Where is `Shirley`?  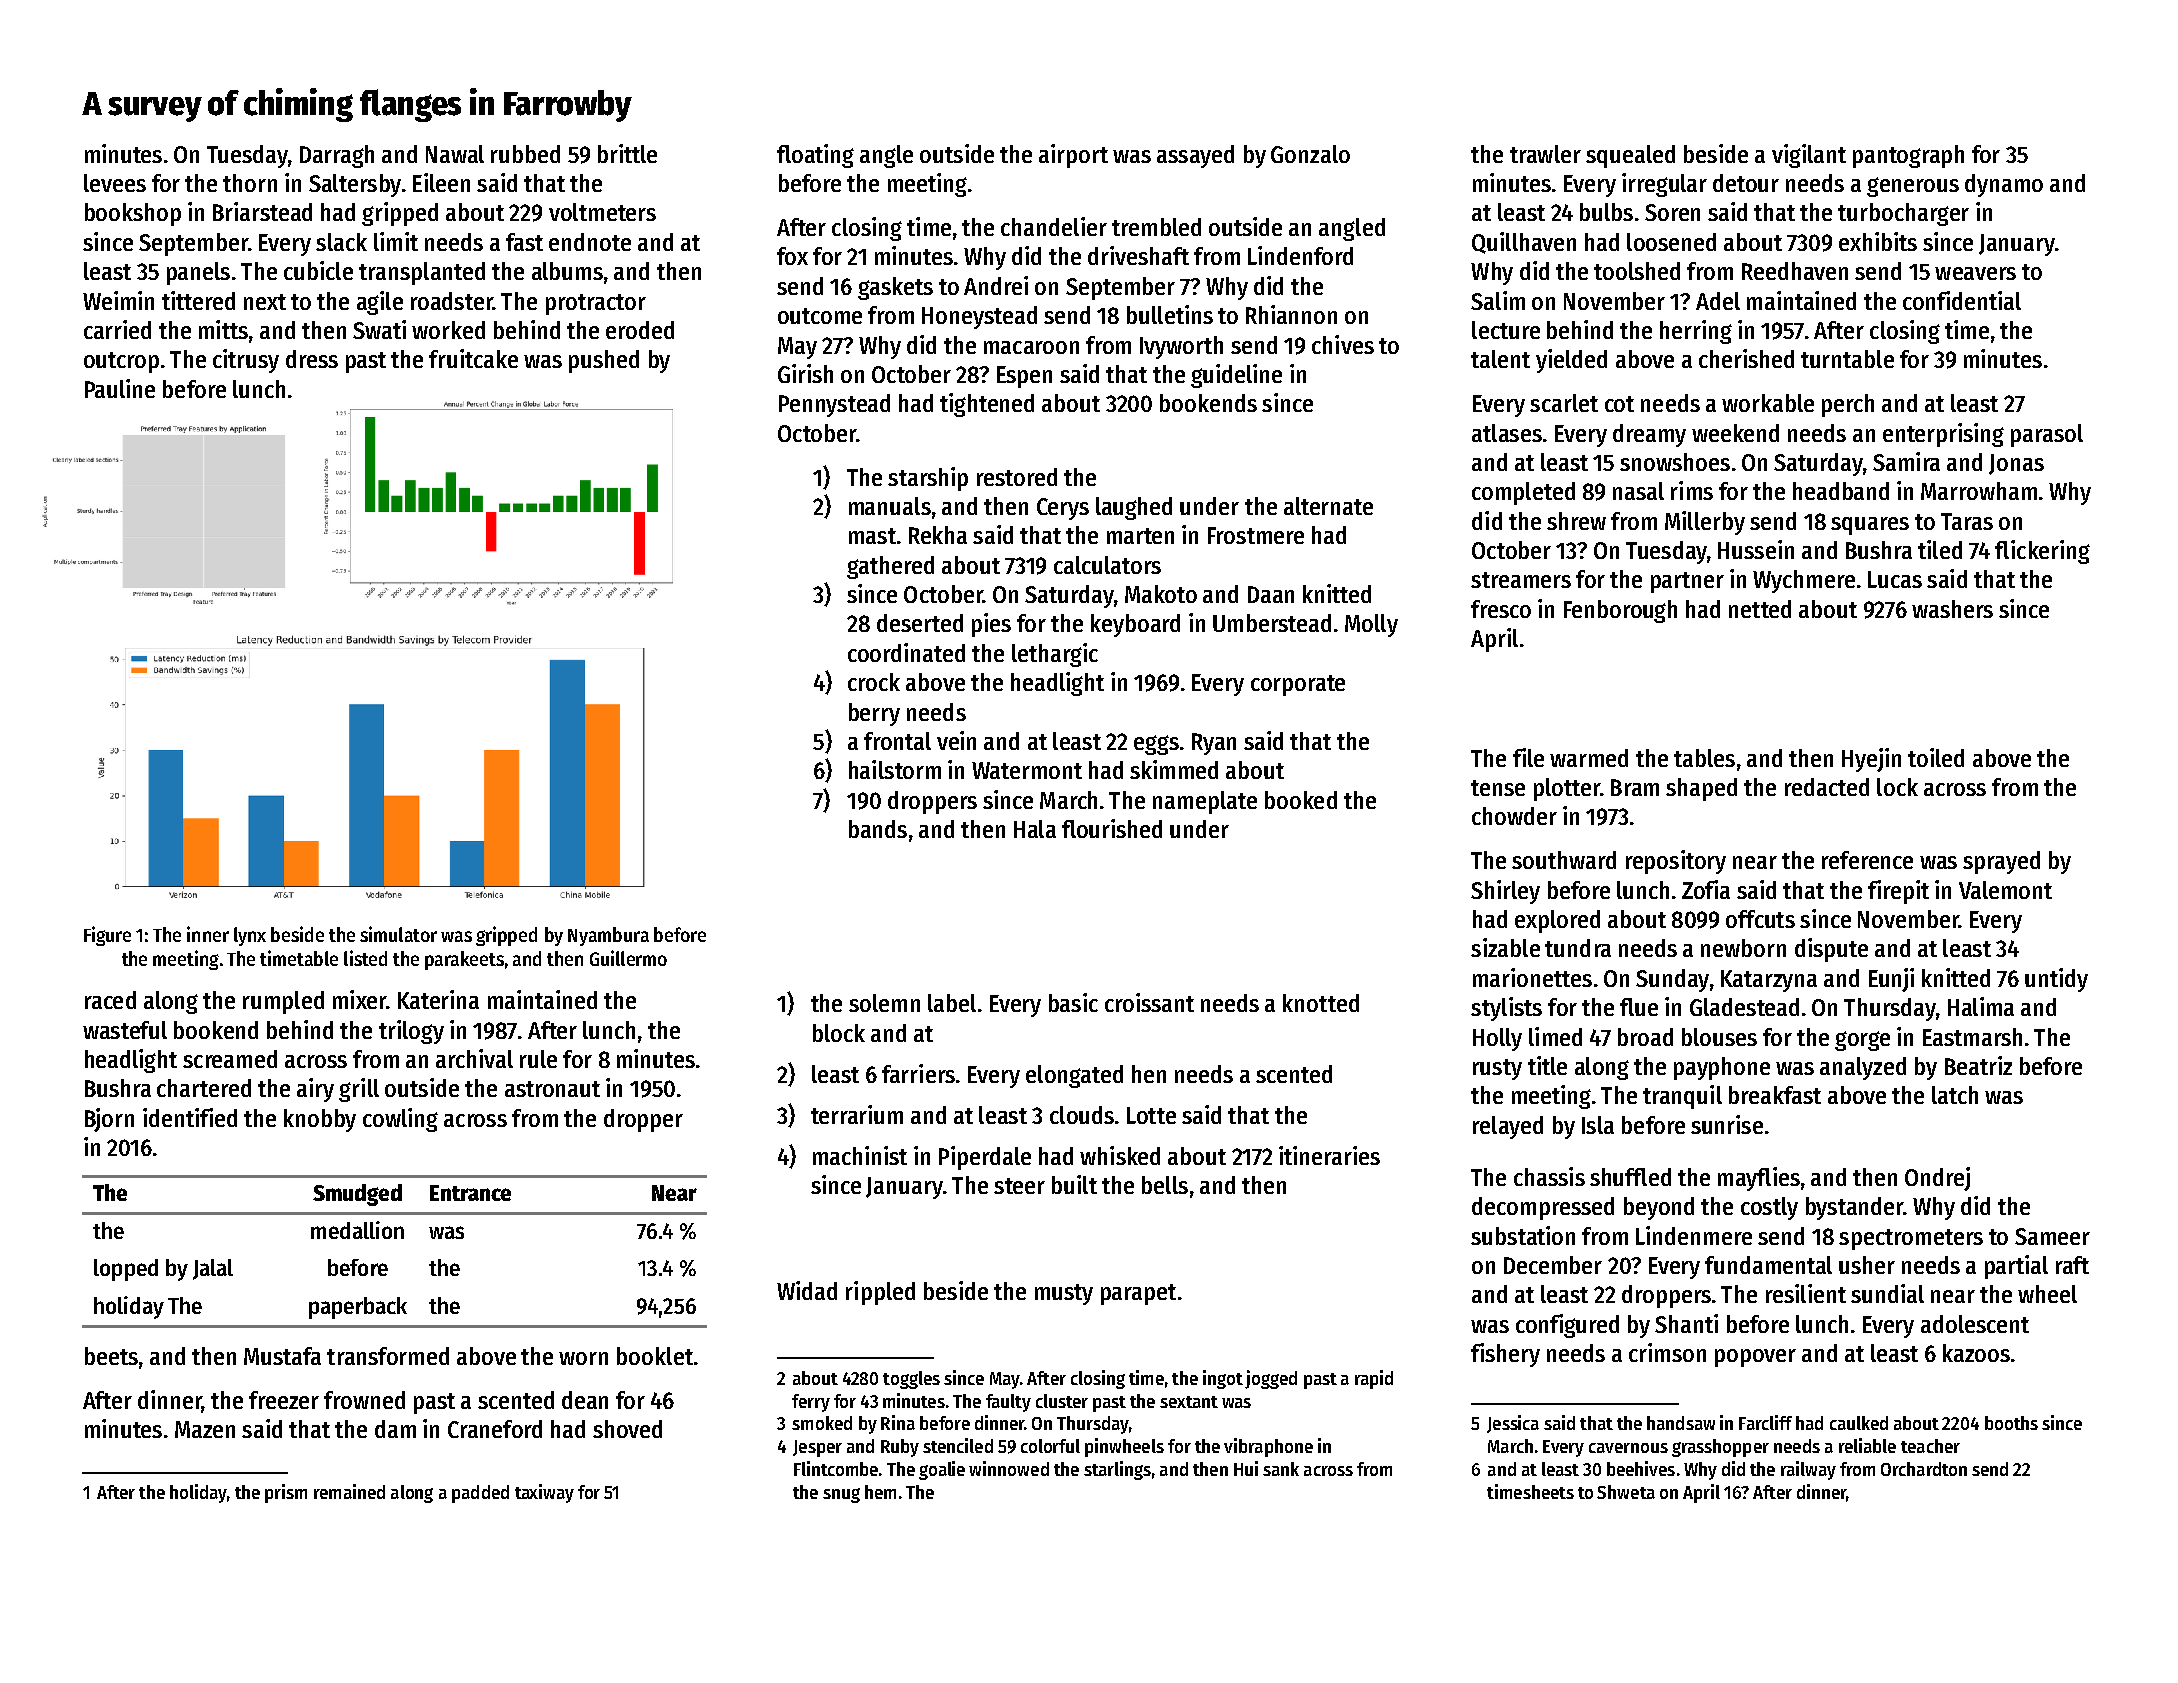
Shirley is located at coordinates (1505, 892).
